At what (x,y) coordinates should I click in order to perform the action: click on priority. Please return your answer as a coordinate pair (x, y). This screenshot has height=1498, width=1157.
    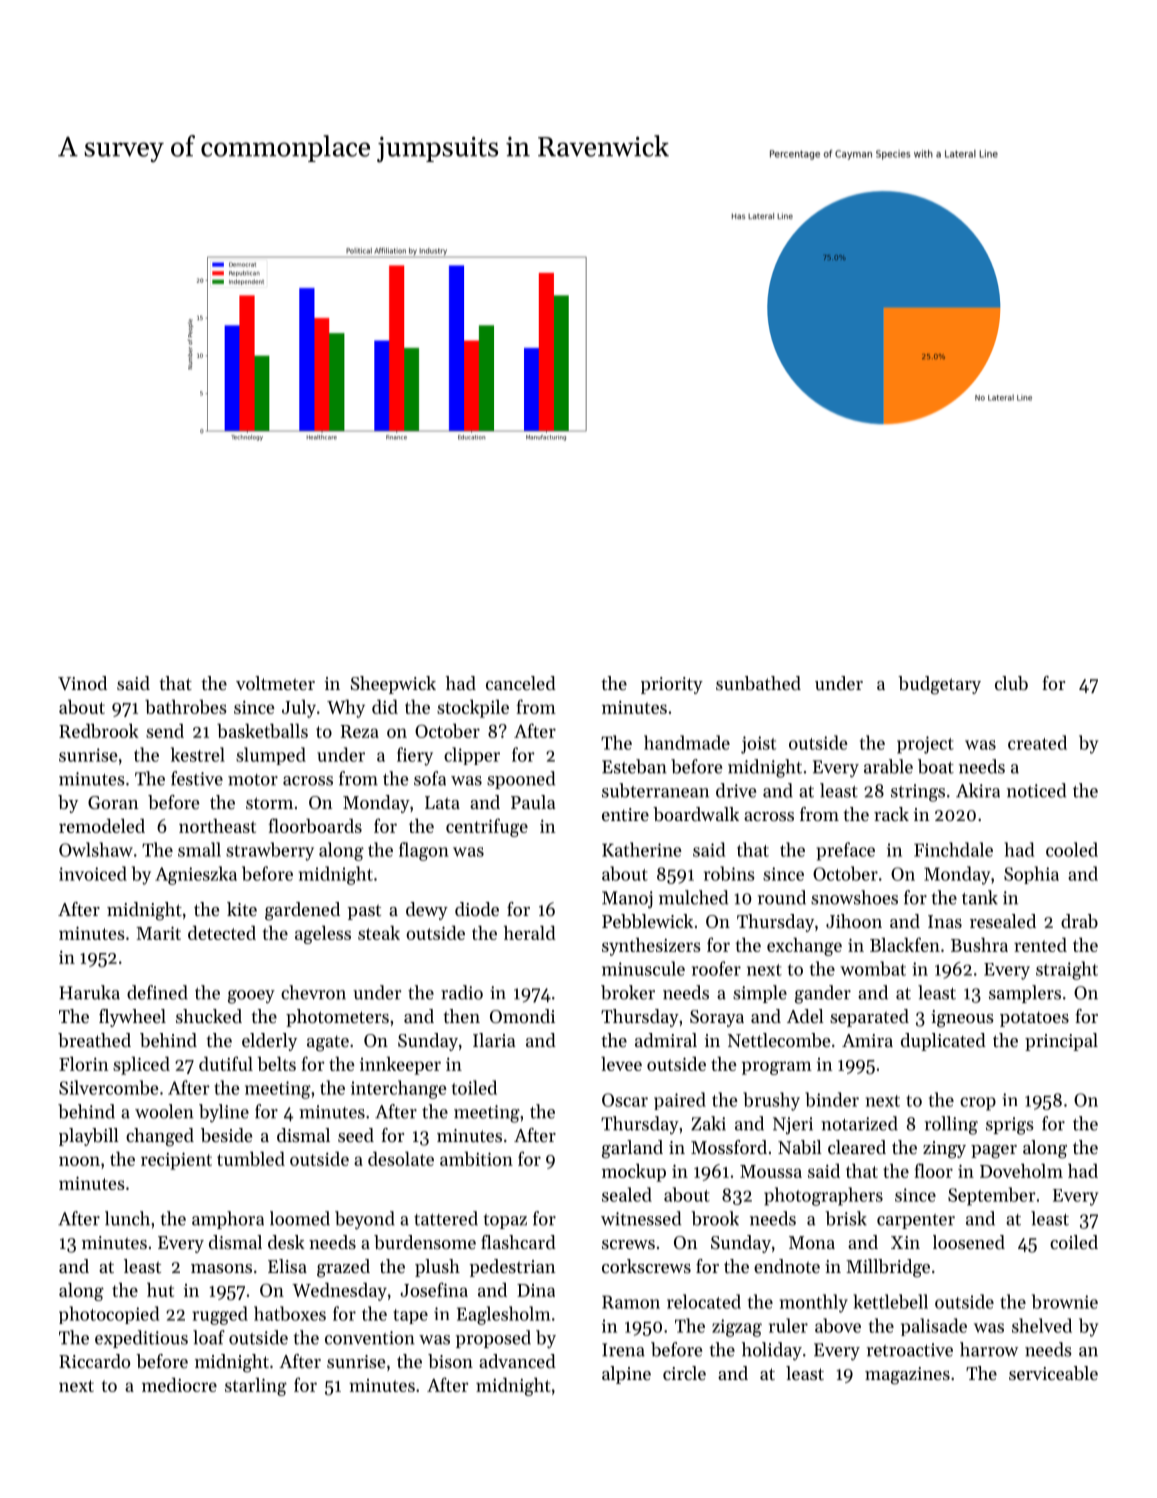
    Looking at the image, I should click on (672, 685).
